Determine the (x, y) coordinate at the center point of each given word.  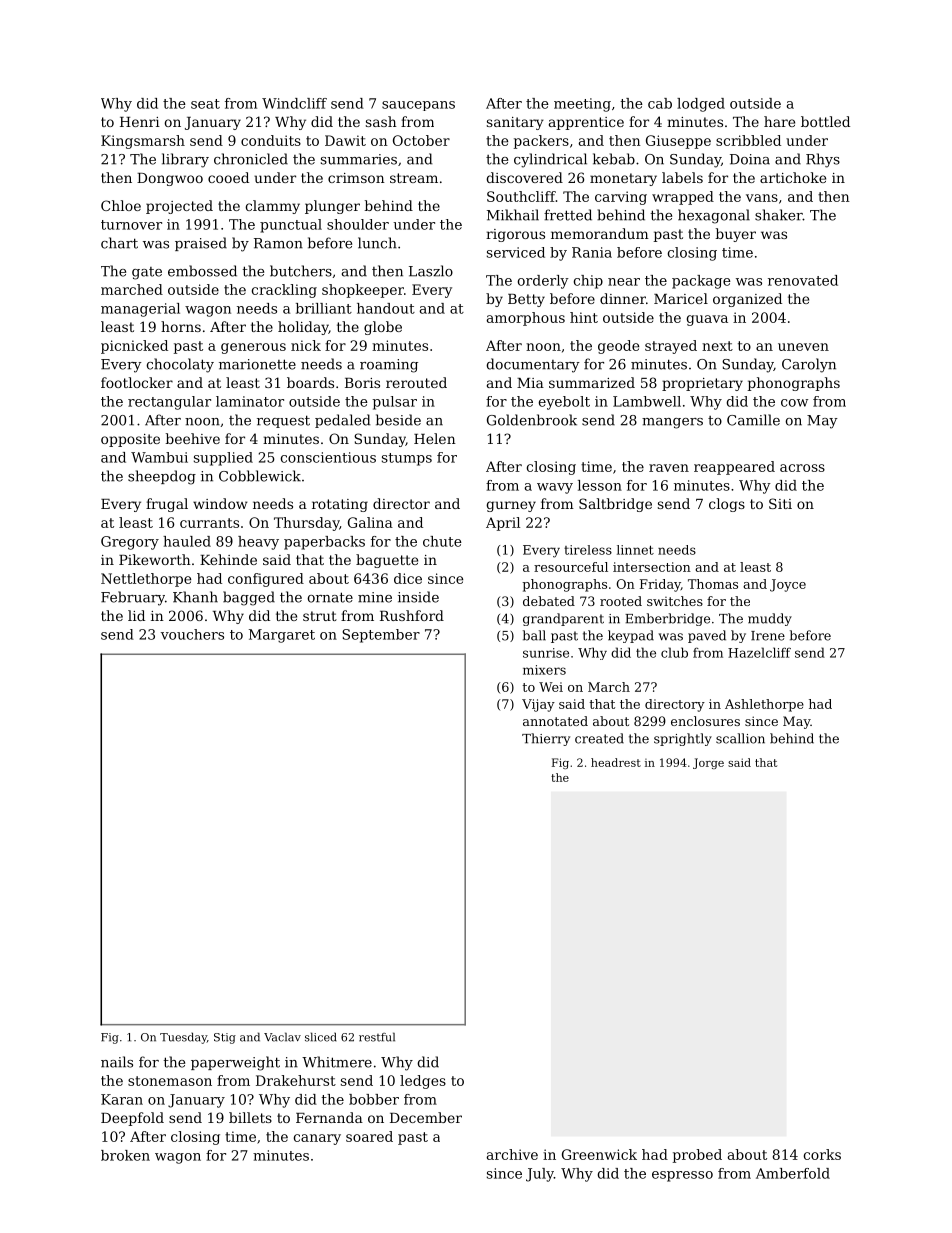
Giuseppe (678, 142)
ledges (423, 1082)
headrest (616, 762)
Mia (530, 383)
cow (794, 403)
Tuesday (183, 1038)
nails (117, 1062)
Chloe (121, 205)
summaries (359, 159)
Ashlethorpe (764, 705)
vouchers (192, 634)
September (381, 636)
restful (377, 1037)
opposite (130, 440)
